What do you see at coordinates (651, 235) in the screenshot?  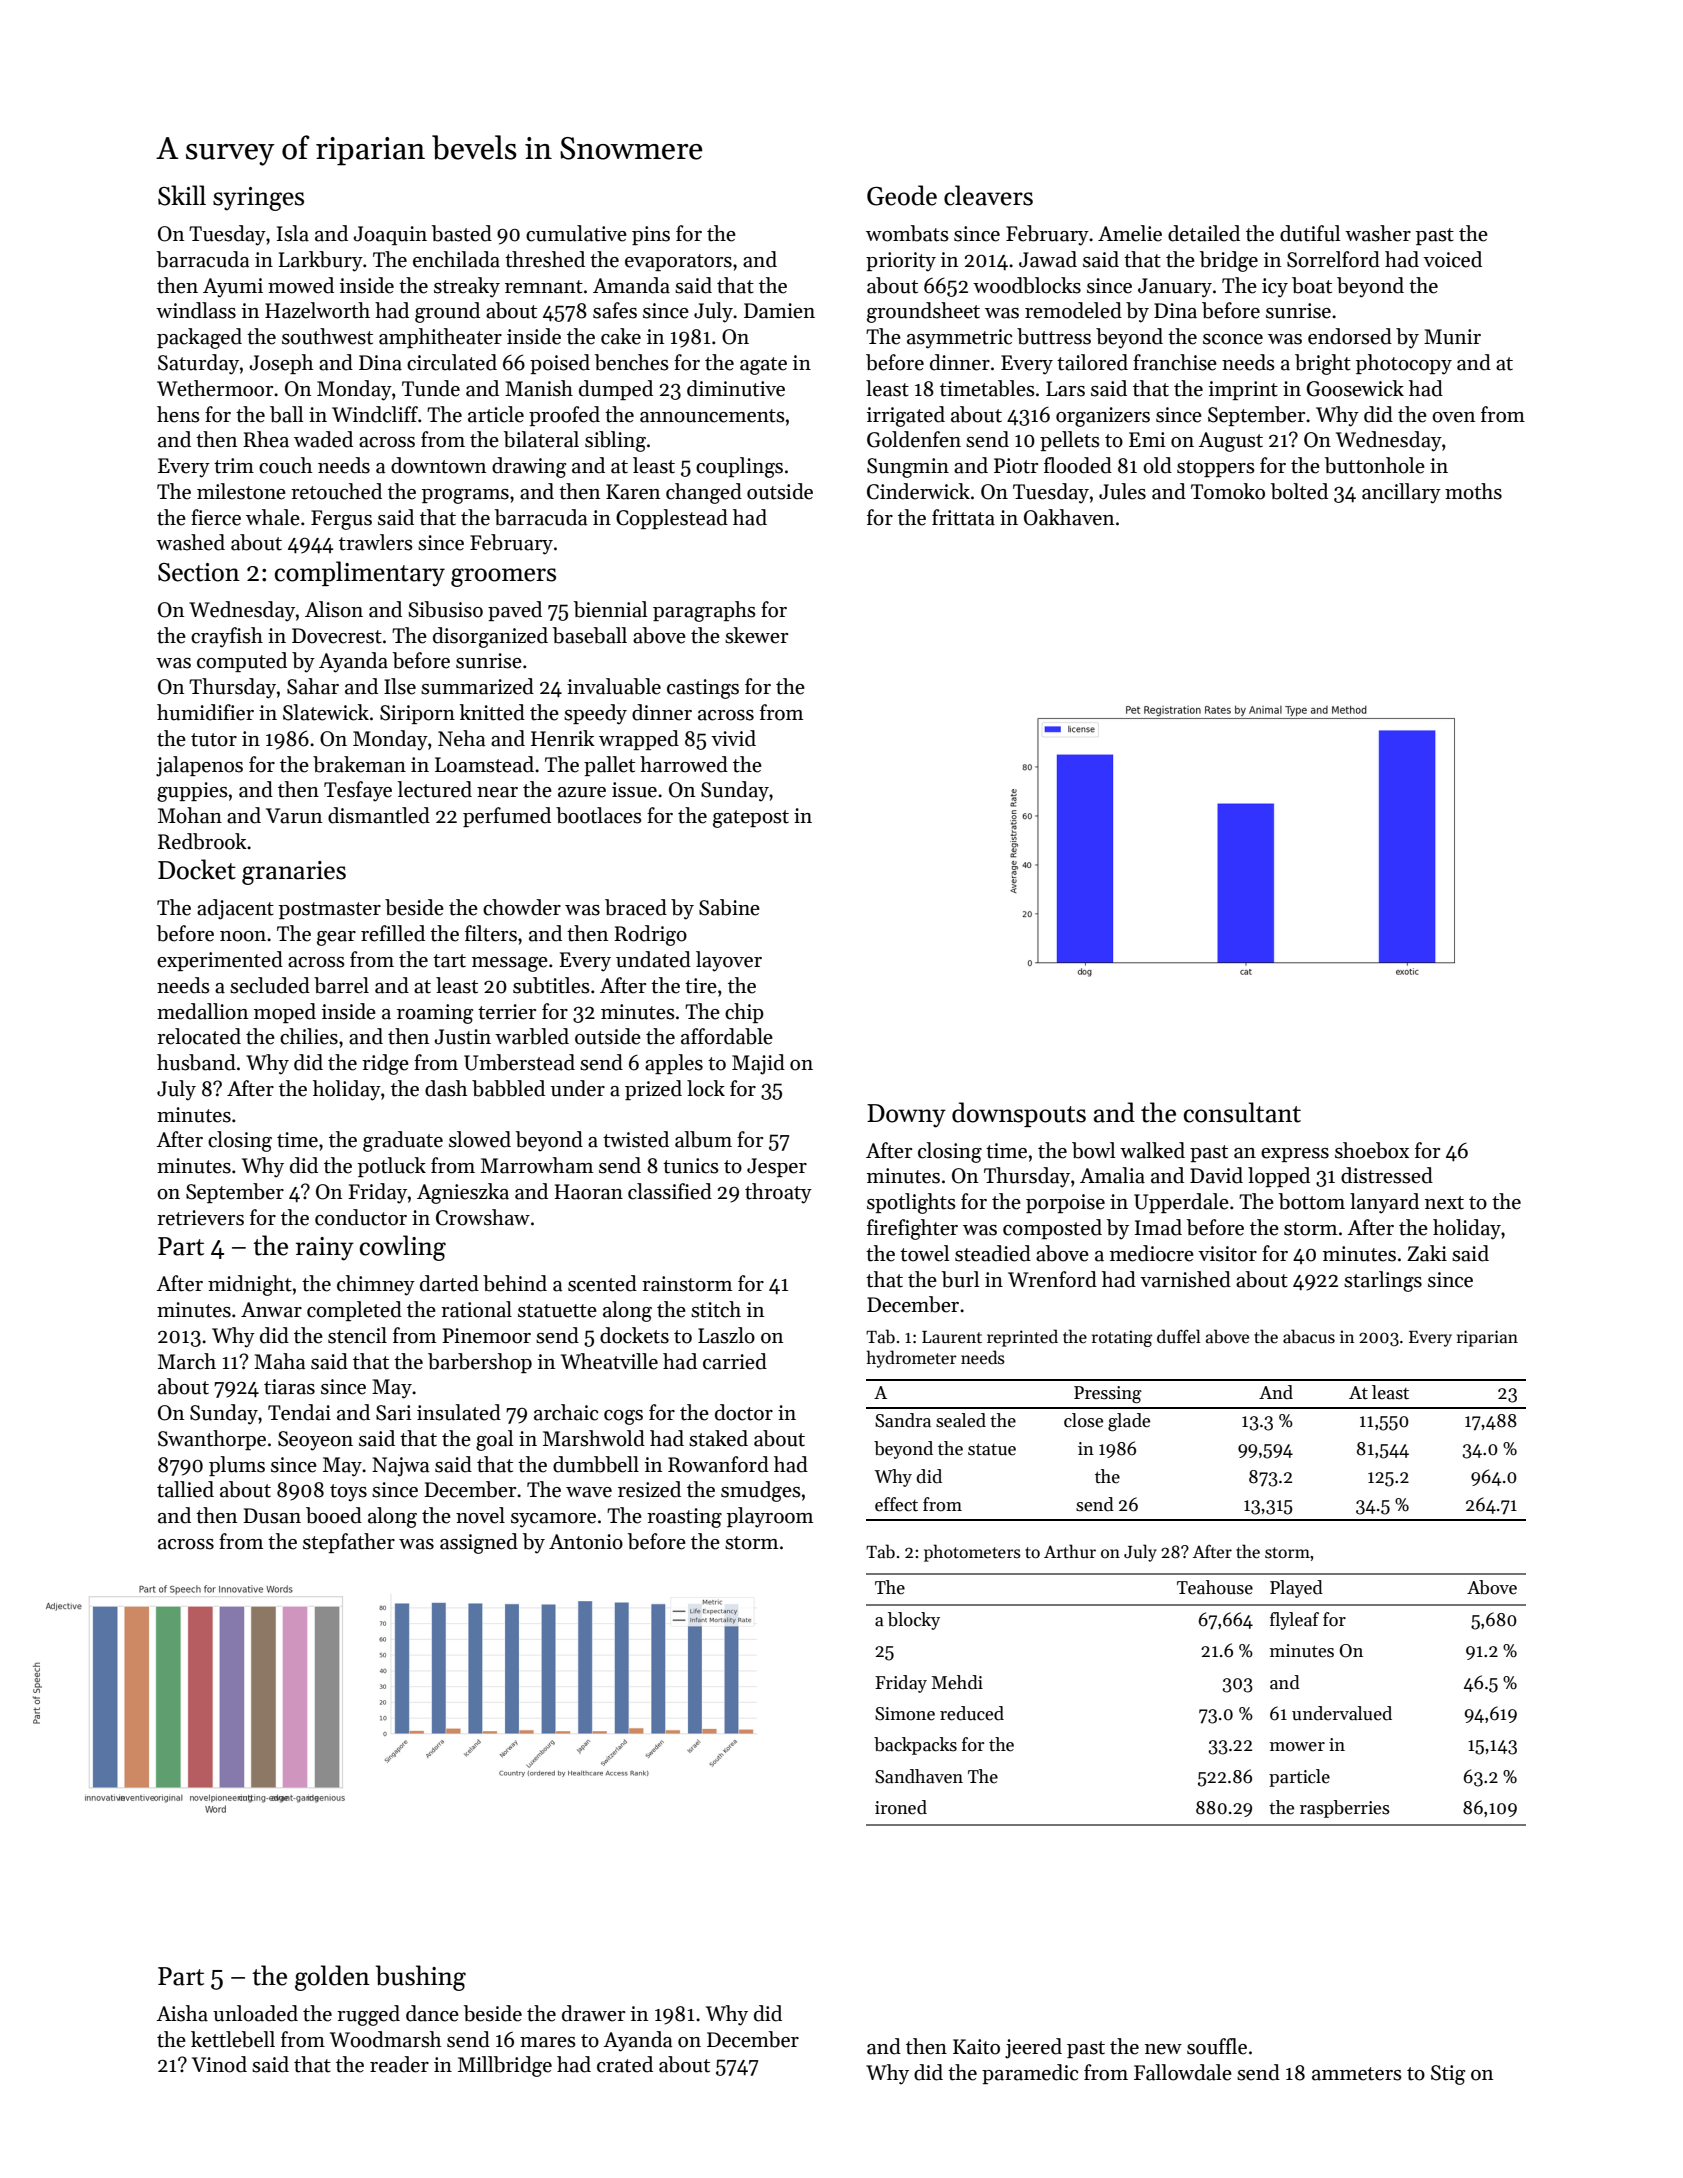 I see `pins` at bounding box center [651, 235].
